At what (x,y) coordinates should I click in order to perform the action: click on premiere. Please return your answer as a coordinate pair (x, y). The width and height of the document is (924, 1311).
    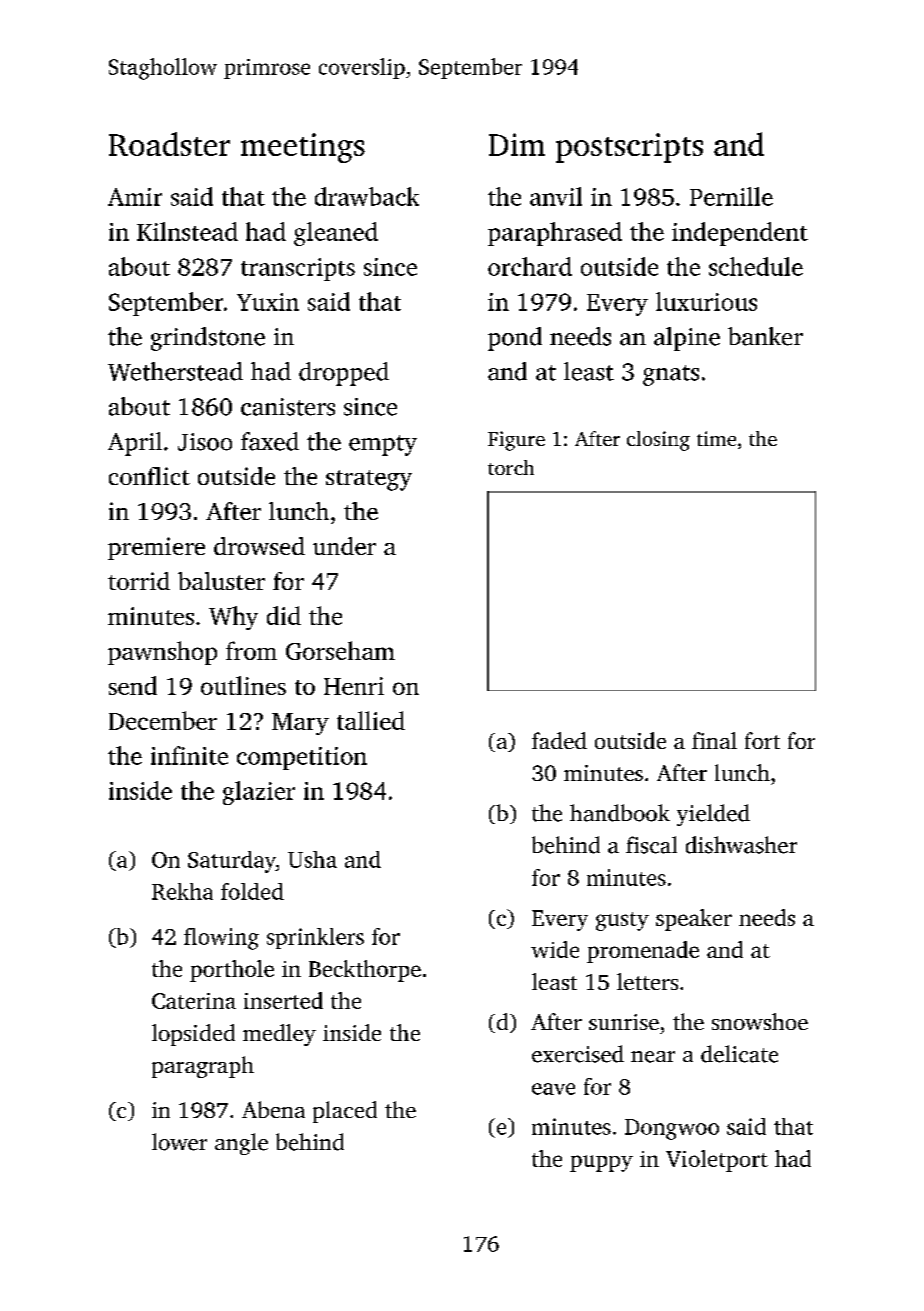
    Looking at the image, I should click on (156, 548).
